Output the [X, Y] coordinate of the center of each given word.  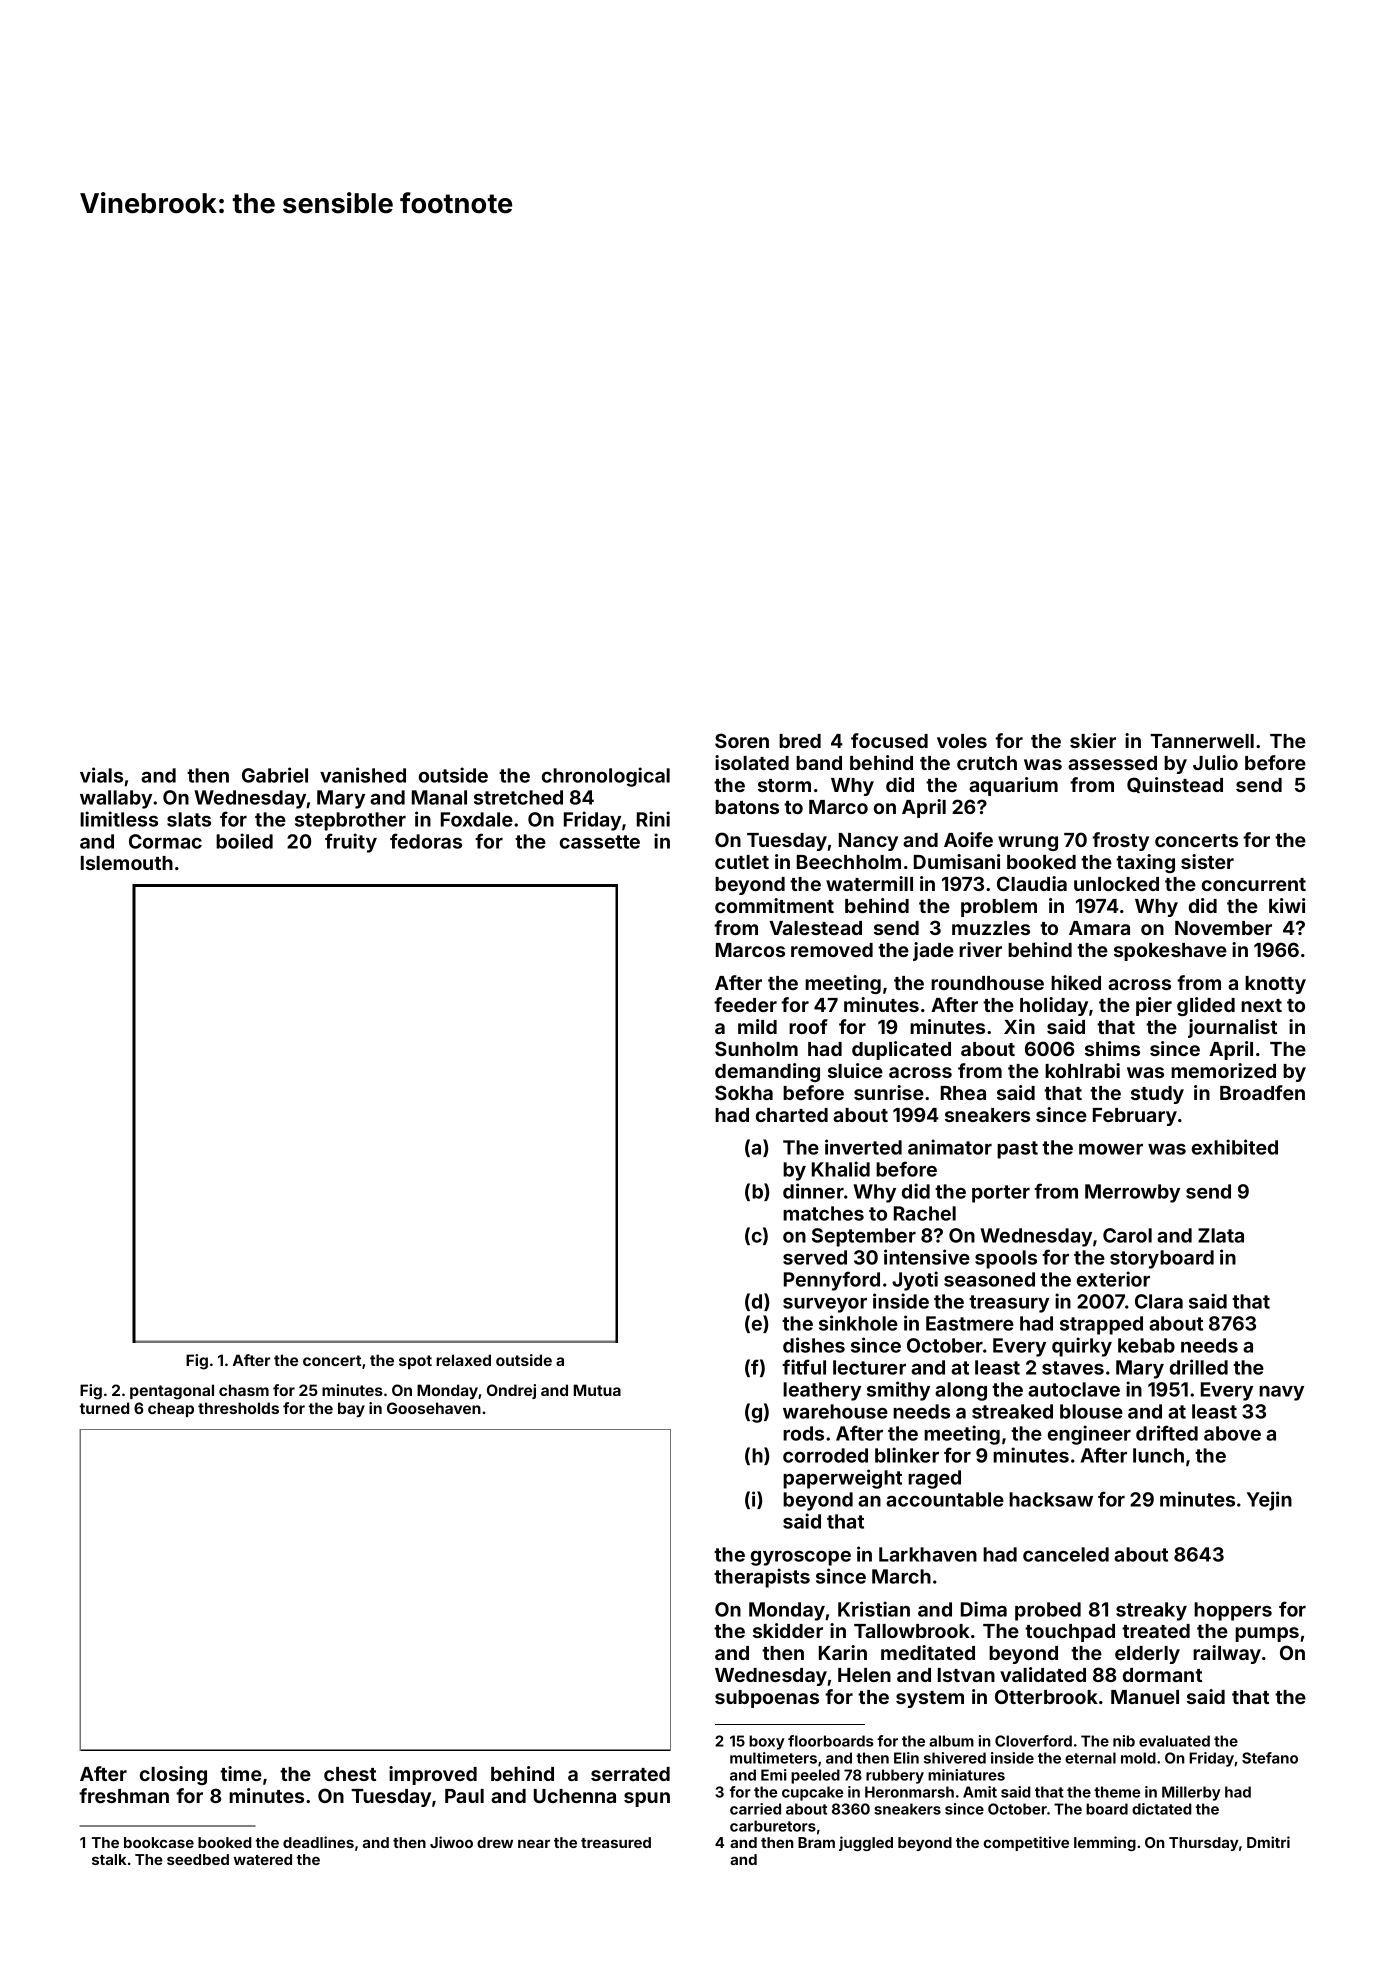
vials [101, 775]
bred [800, 741]
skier [1093, 740]
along [961, 1391]
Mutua [597, 1390]
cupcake [812, 1793]
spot [415, 1362]
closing [173, 1775]
